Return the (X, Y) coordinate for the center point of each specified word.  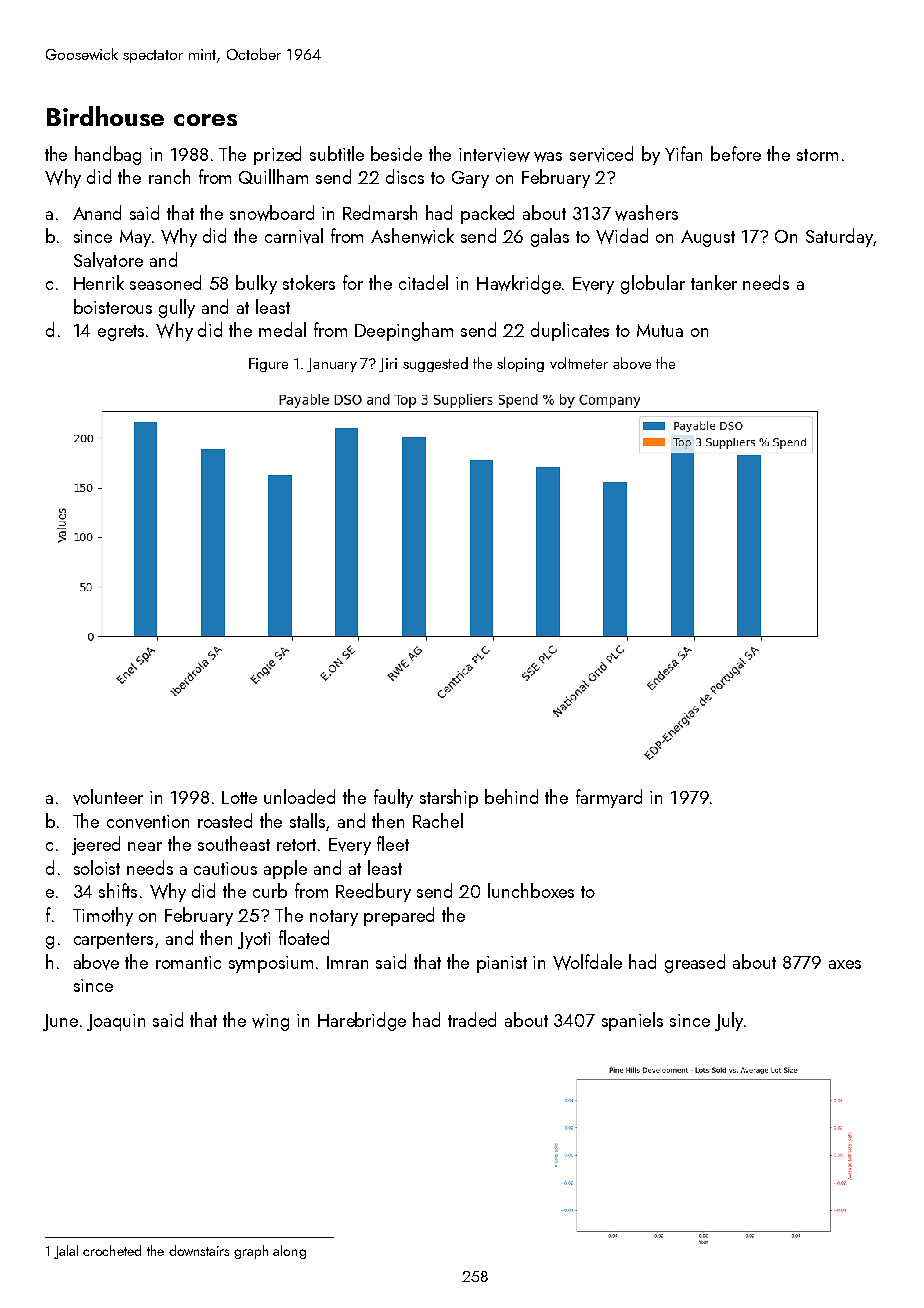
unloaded (299, 796)
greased (695, 963)
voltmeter (579, 363)
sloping (520, 364)
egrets (121, 333)
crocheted (112, 1250)
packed (487, 214)
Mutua (660, 330)
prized (277, 155)
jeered (96, 845)
